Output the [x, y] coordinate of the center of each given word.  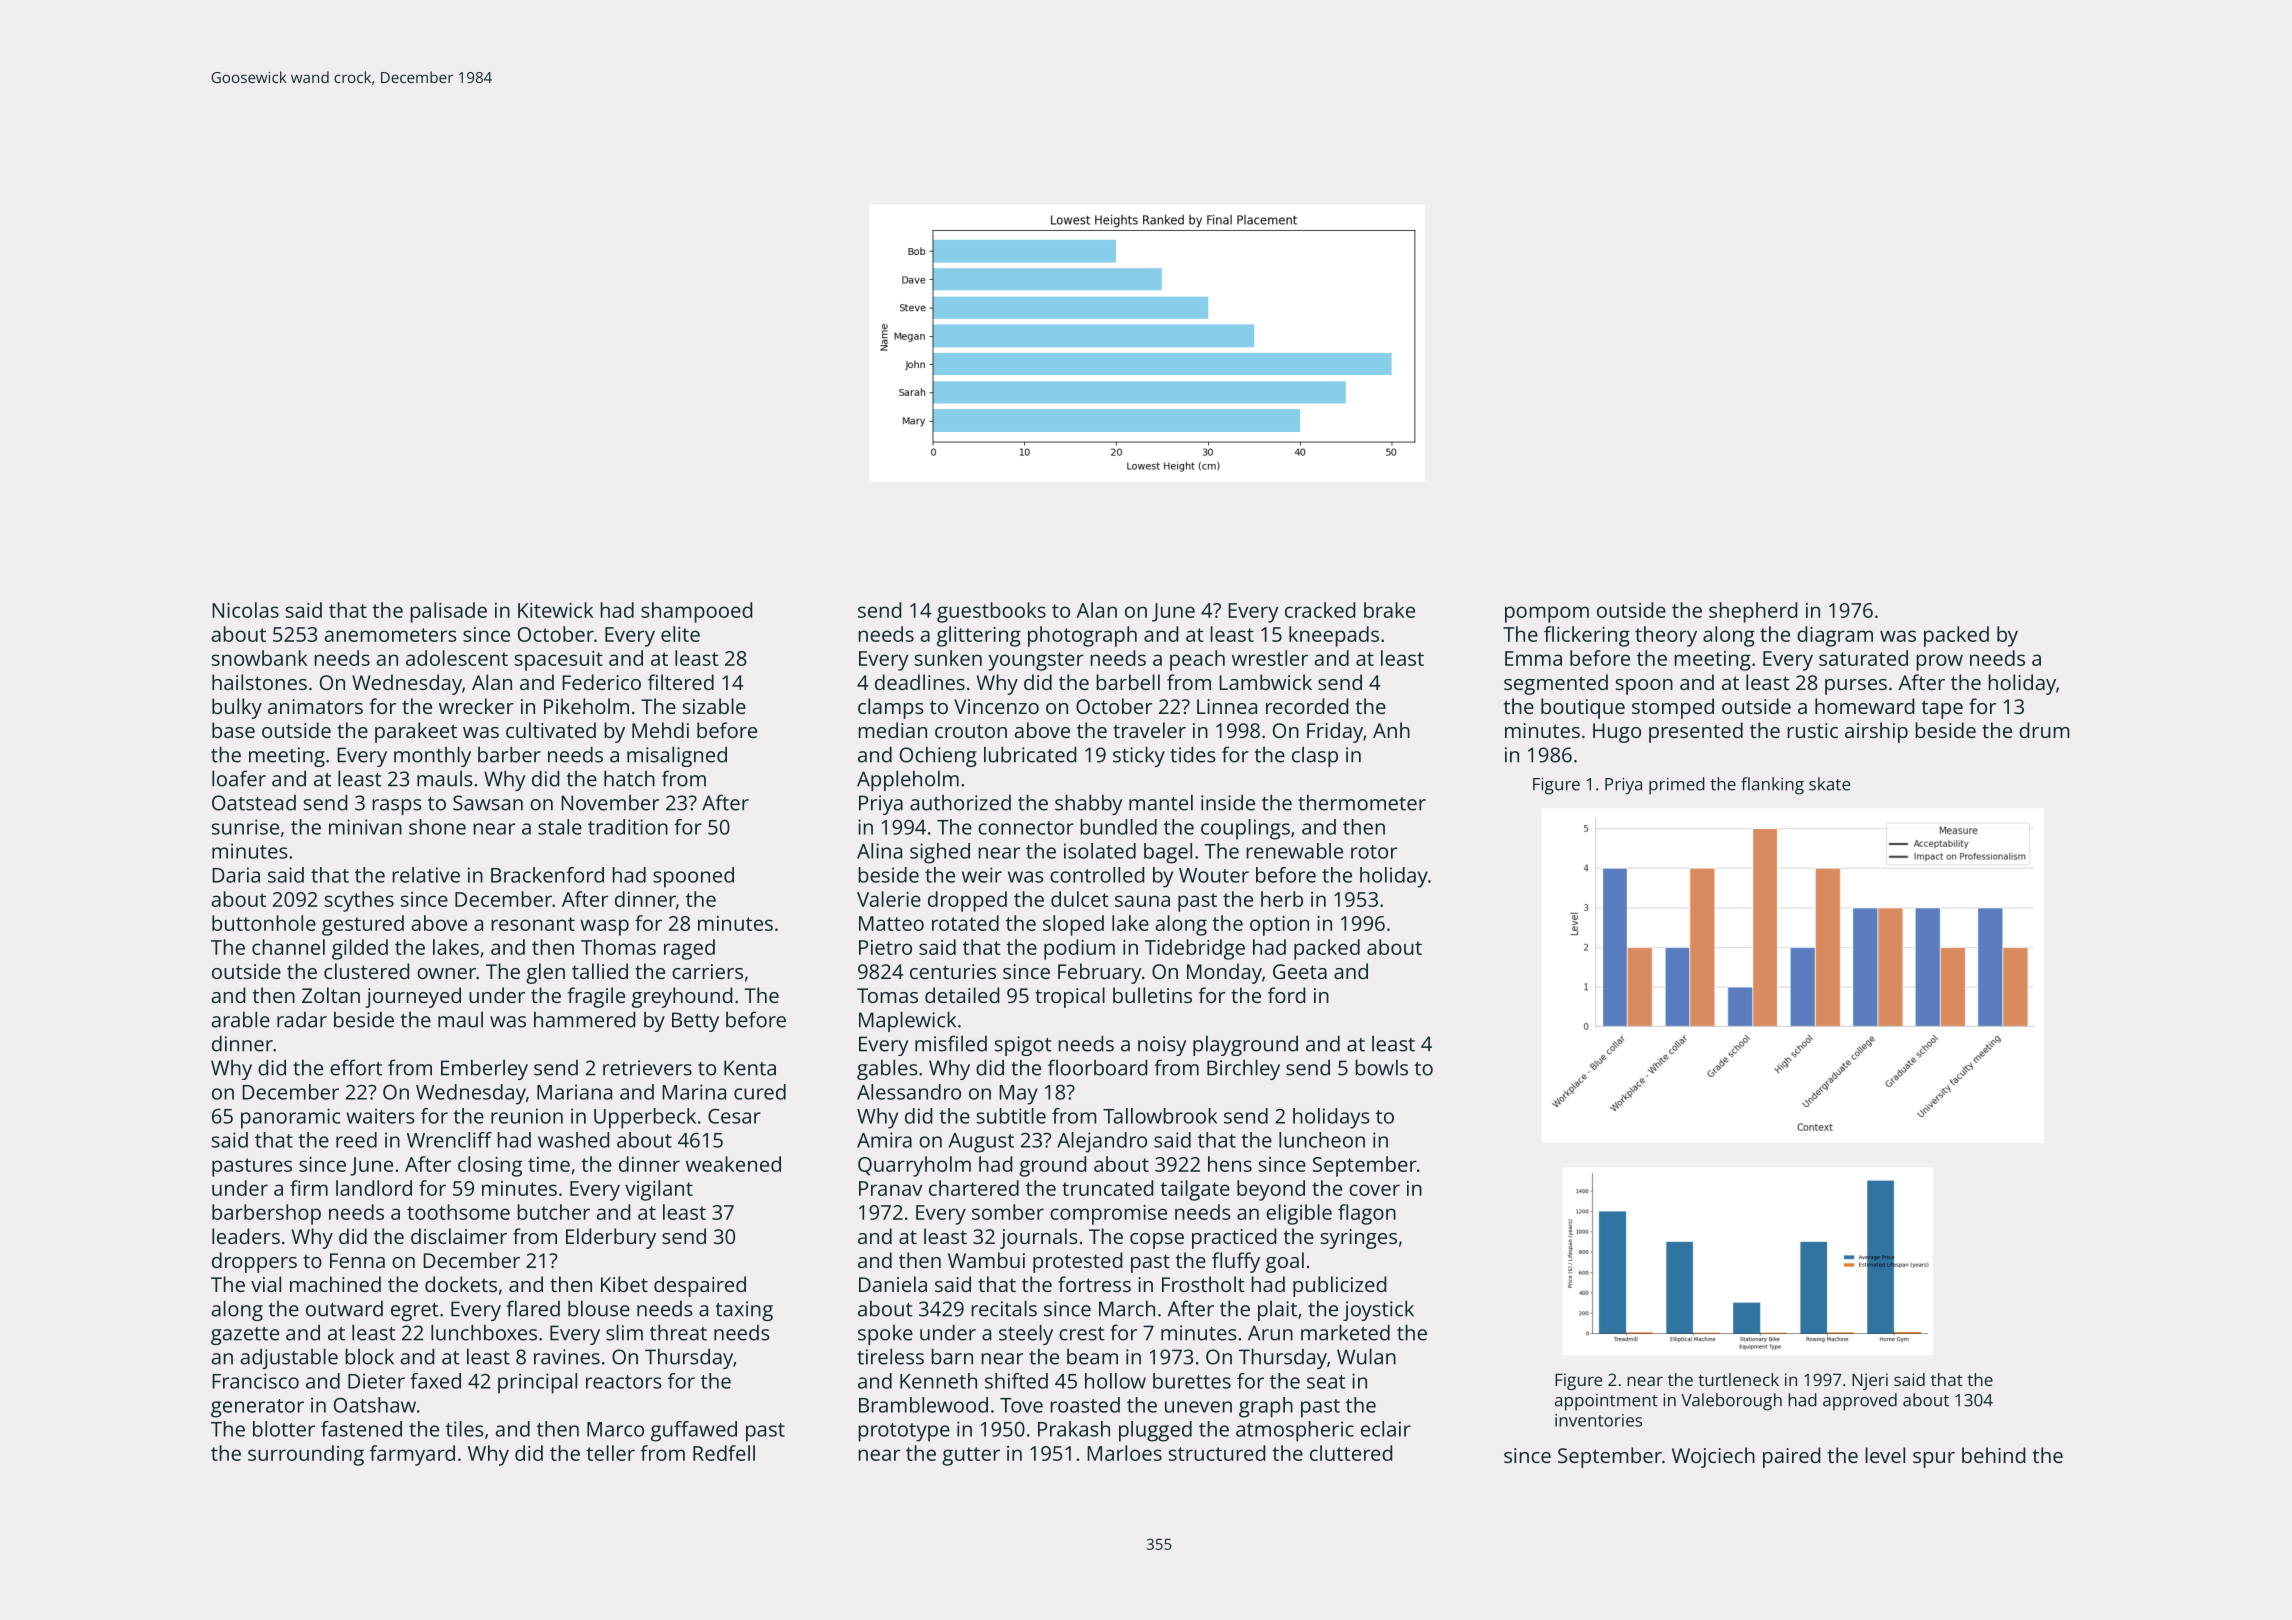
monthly [432, 756]
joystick [1378, 1310]
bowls [1381, 1067]
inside [1228, 803]
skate [1829, 784]
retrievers [647, 1068]
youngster [1036, 661]
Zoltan [331, 995]
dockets [461, 1284]
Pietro [885, 947]
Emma [1533, 658]
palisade [448, 612]
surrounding [306, 1455]
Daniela [893, 1284]
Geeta [1300, 971]
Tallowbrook [1160, 1116]
